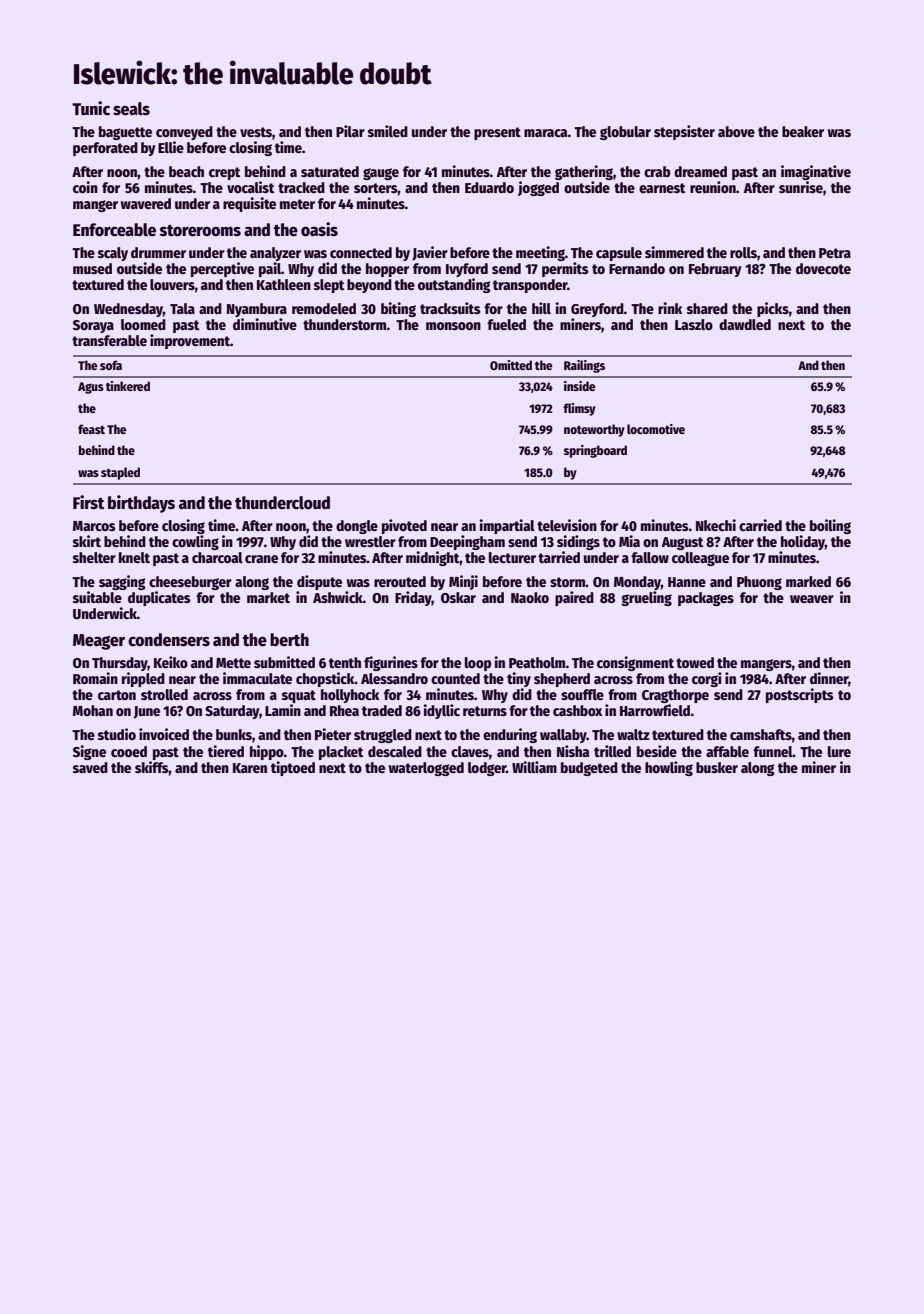 This page has width=924, height=1314. I want to click on Fernando, so click(637, 268).
